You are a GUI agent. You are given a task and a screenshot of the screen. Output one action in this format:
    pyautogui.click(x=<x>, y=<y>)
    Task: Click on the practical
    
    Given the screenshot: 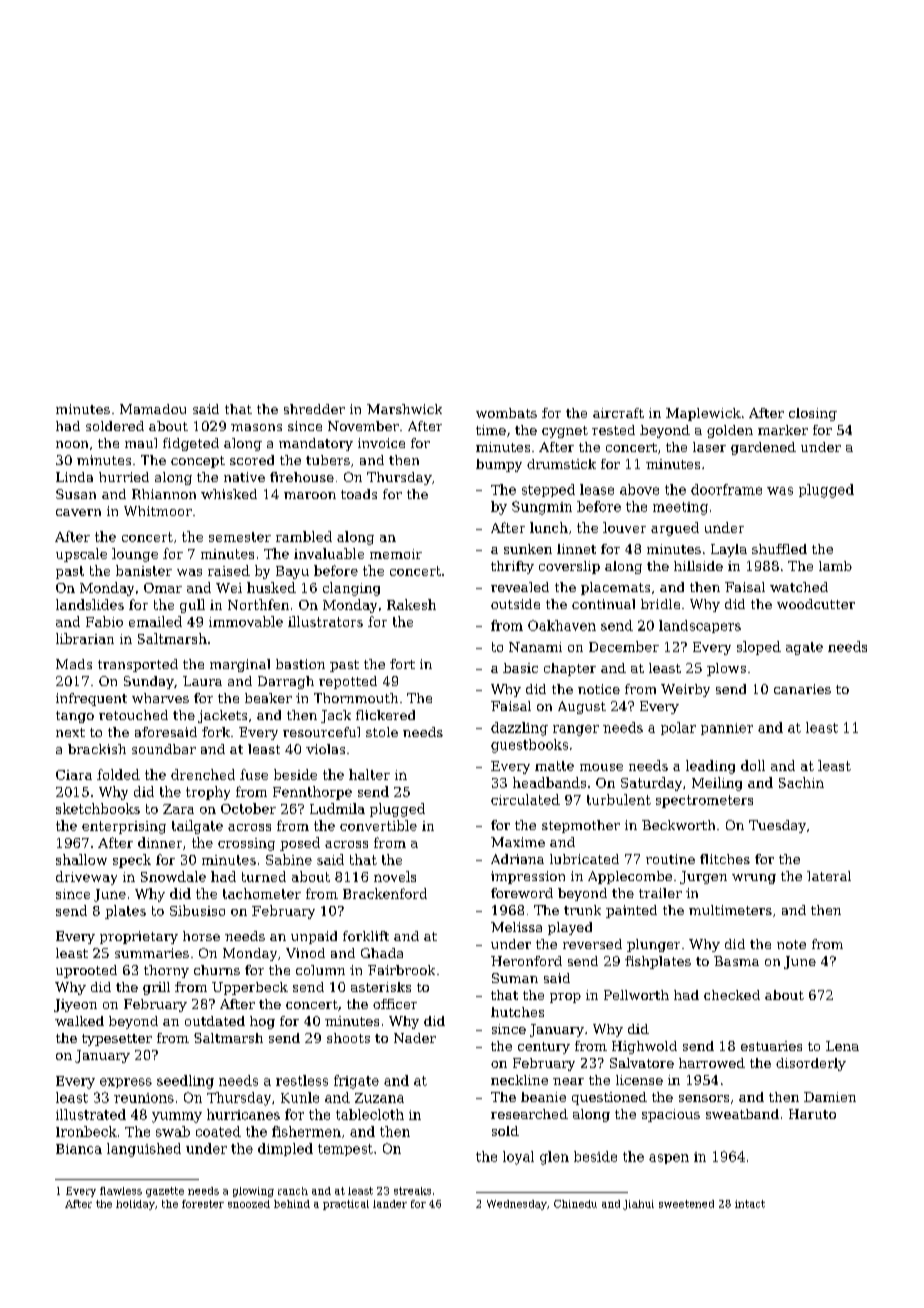 What is the action you would take?
    pyautogui.click(x=346, y=1205)
